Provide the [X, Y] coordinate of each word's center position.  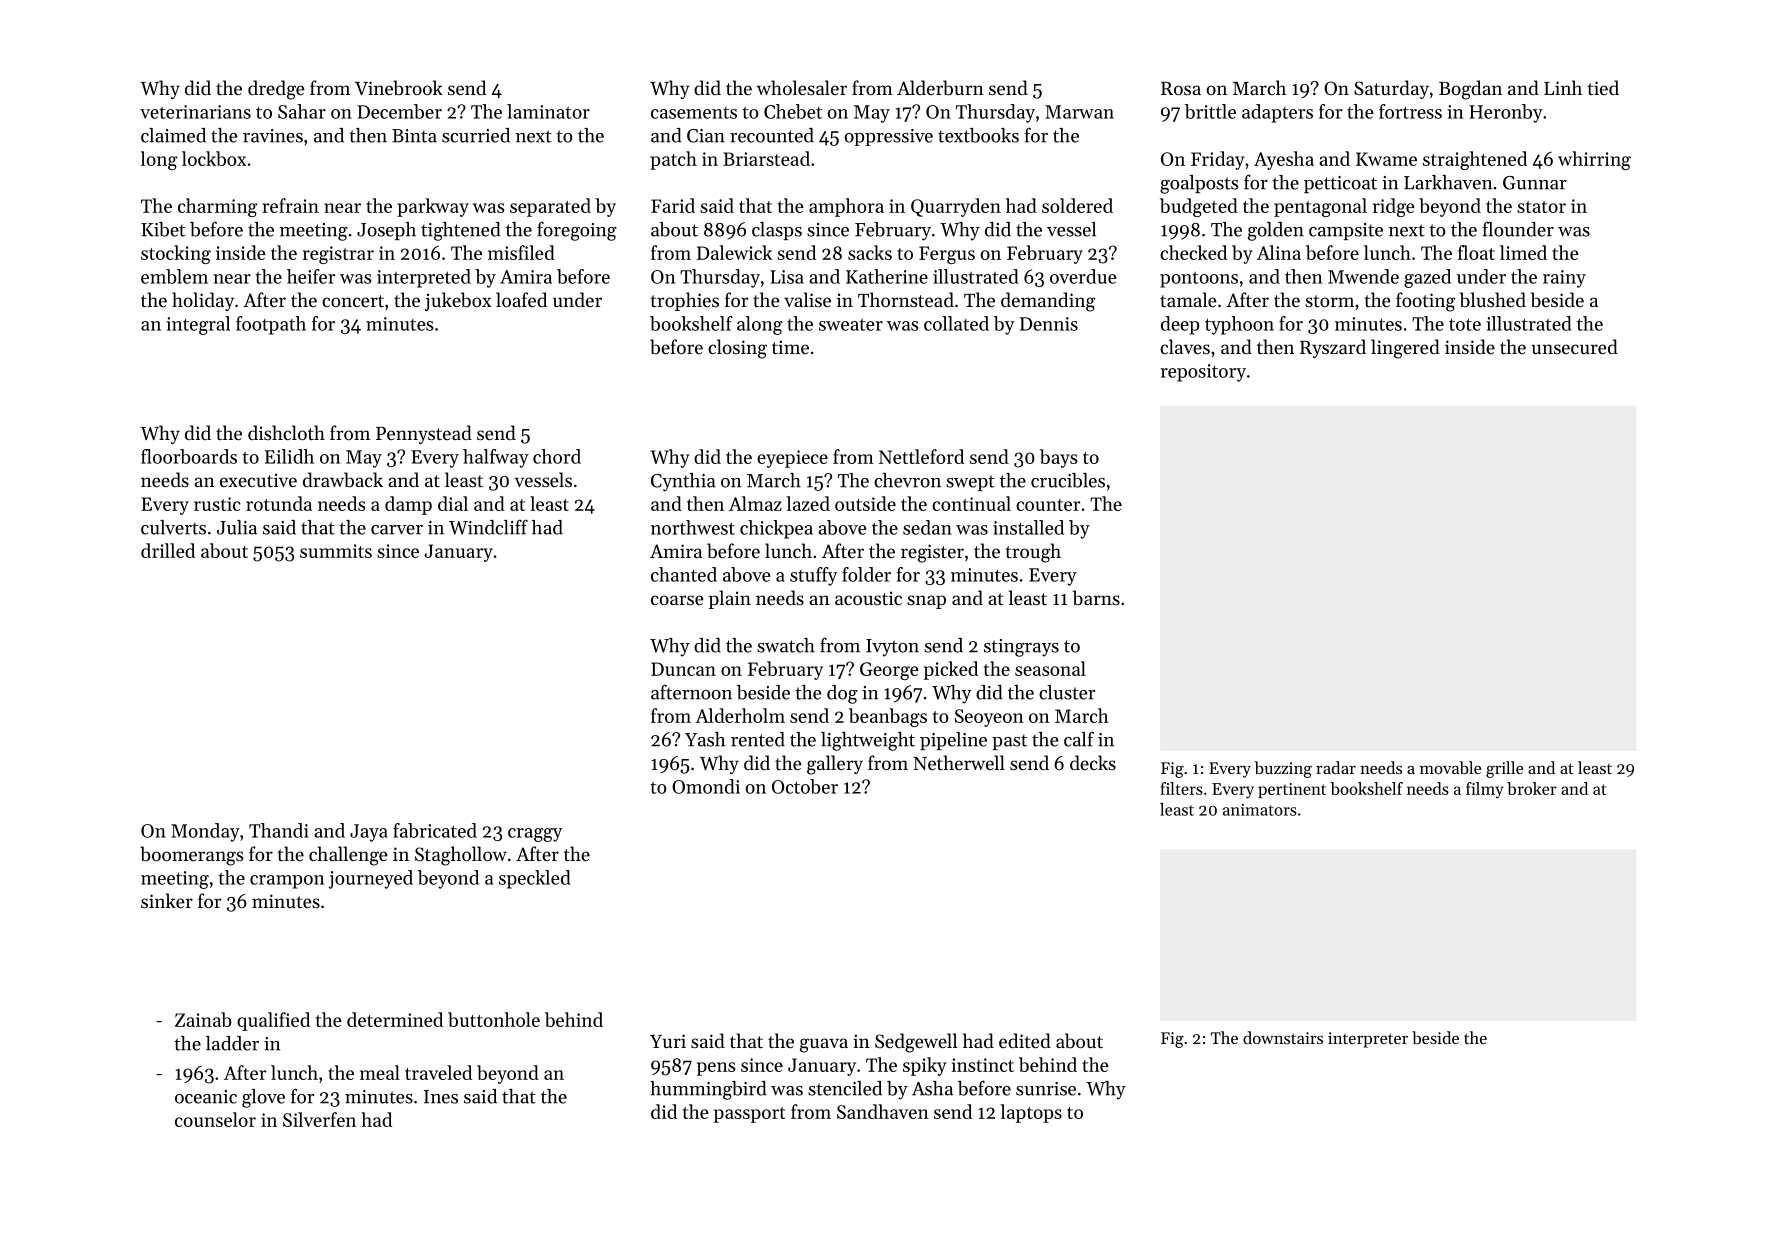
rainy [1564, 279]
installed [1028, 527]
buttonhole [494, 1019]
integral [198, 325]
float [1476, 252]
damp [408, 505]
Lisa [787, 277]
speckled [535, 879]
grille [1504, 769]
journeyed [371, 879]
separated [550, 207]
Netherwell [959, 762]
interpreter [1368, 1040]
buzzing [1283, 769]
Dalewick [734, 252]
